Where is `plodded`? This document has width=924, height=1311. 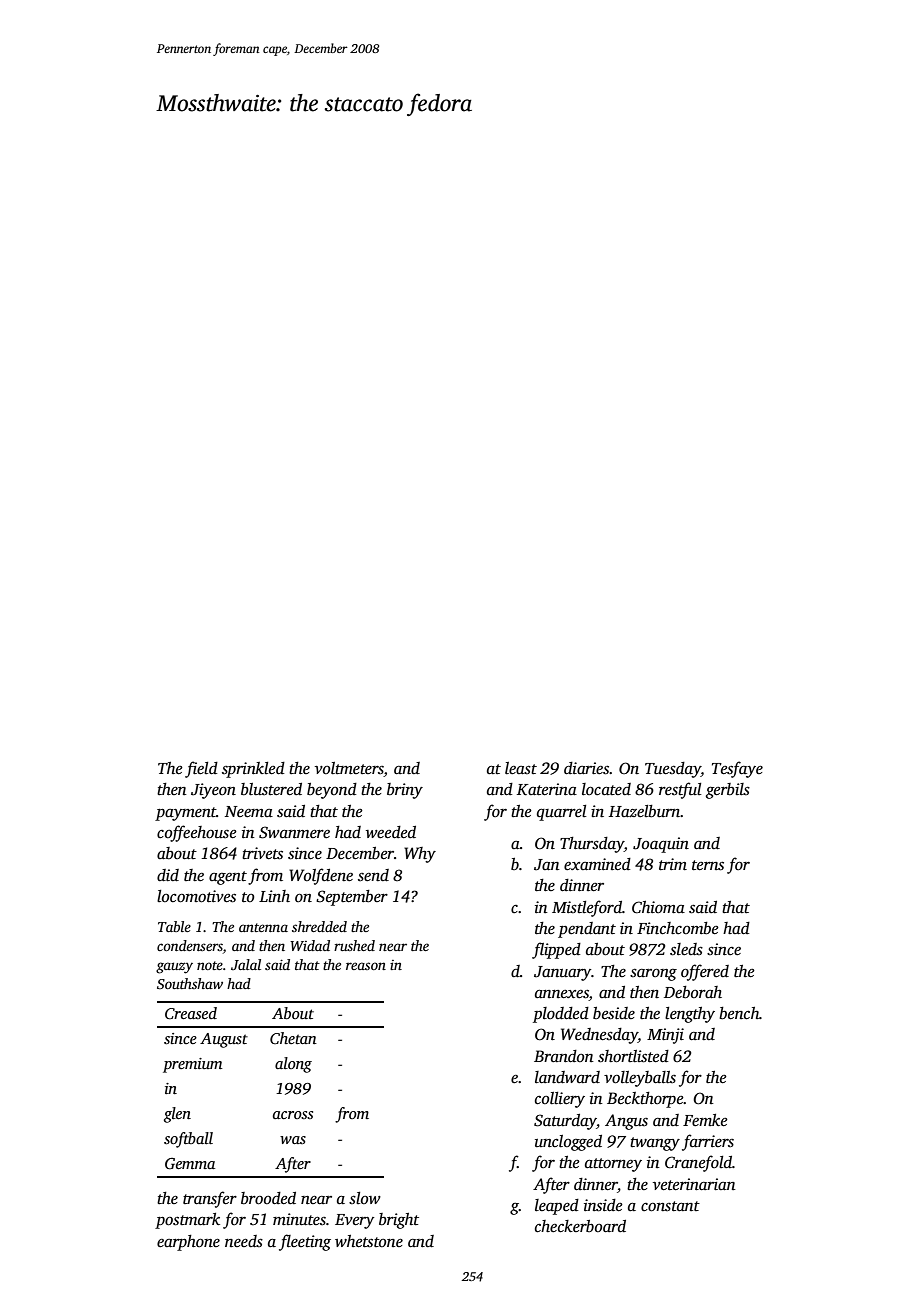
plodded is located at coordinates (561, 1015).
